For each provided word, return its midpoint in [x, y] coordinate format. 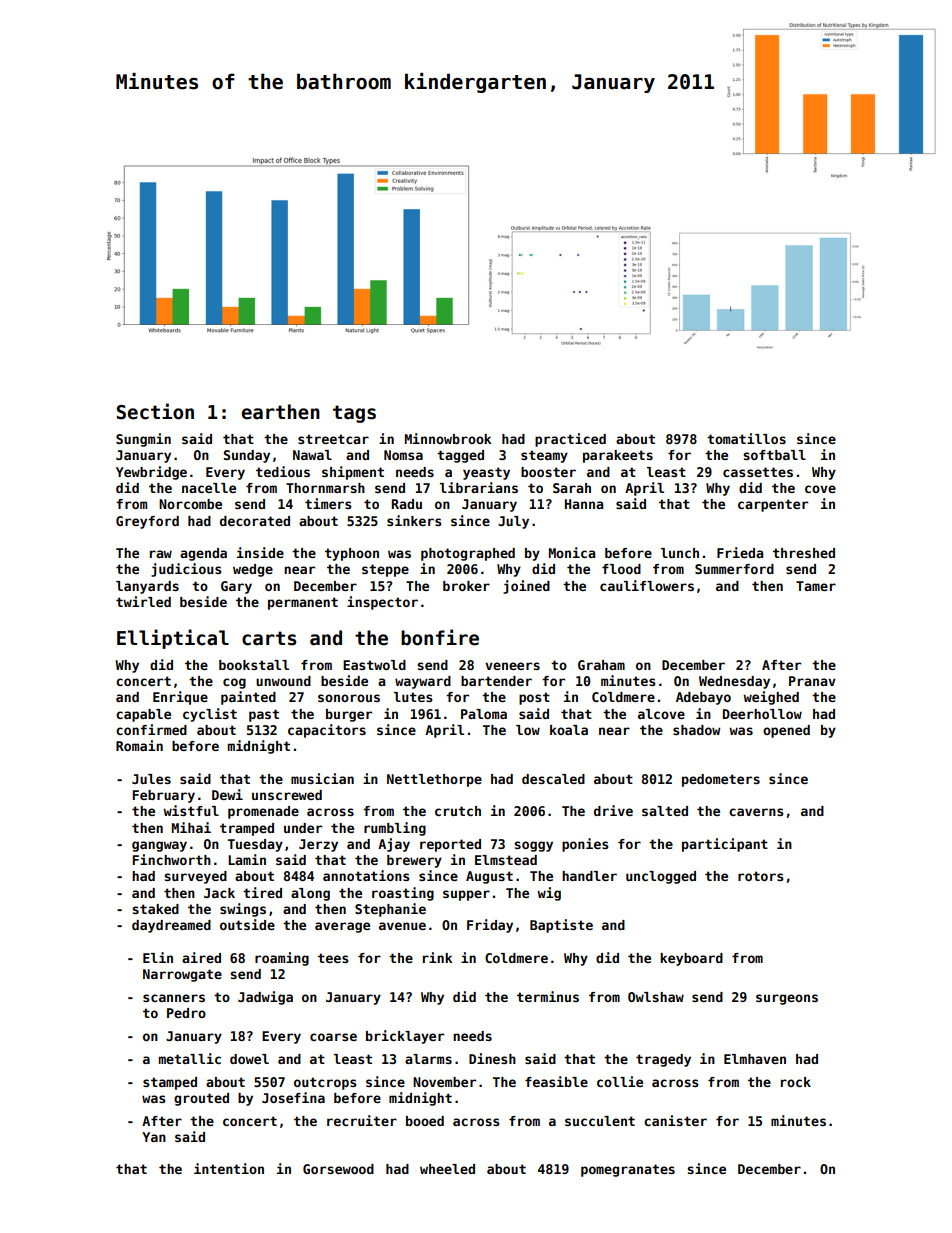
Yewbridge [151, 473]
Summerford [734, 569]
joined [526, 587]
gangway [159, 846]
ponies [585, 845]
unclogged [661, 877]
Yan [154, 1137]
